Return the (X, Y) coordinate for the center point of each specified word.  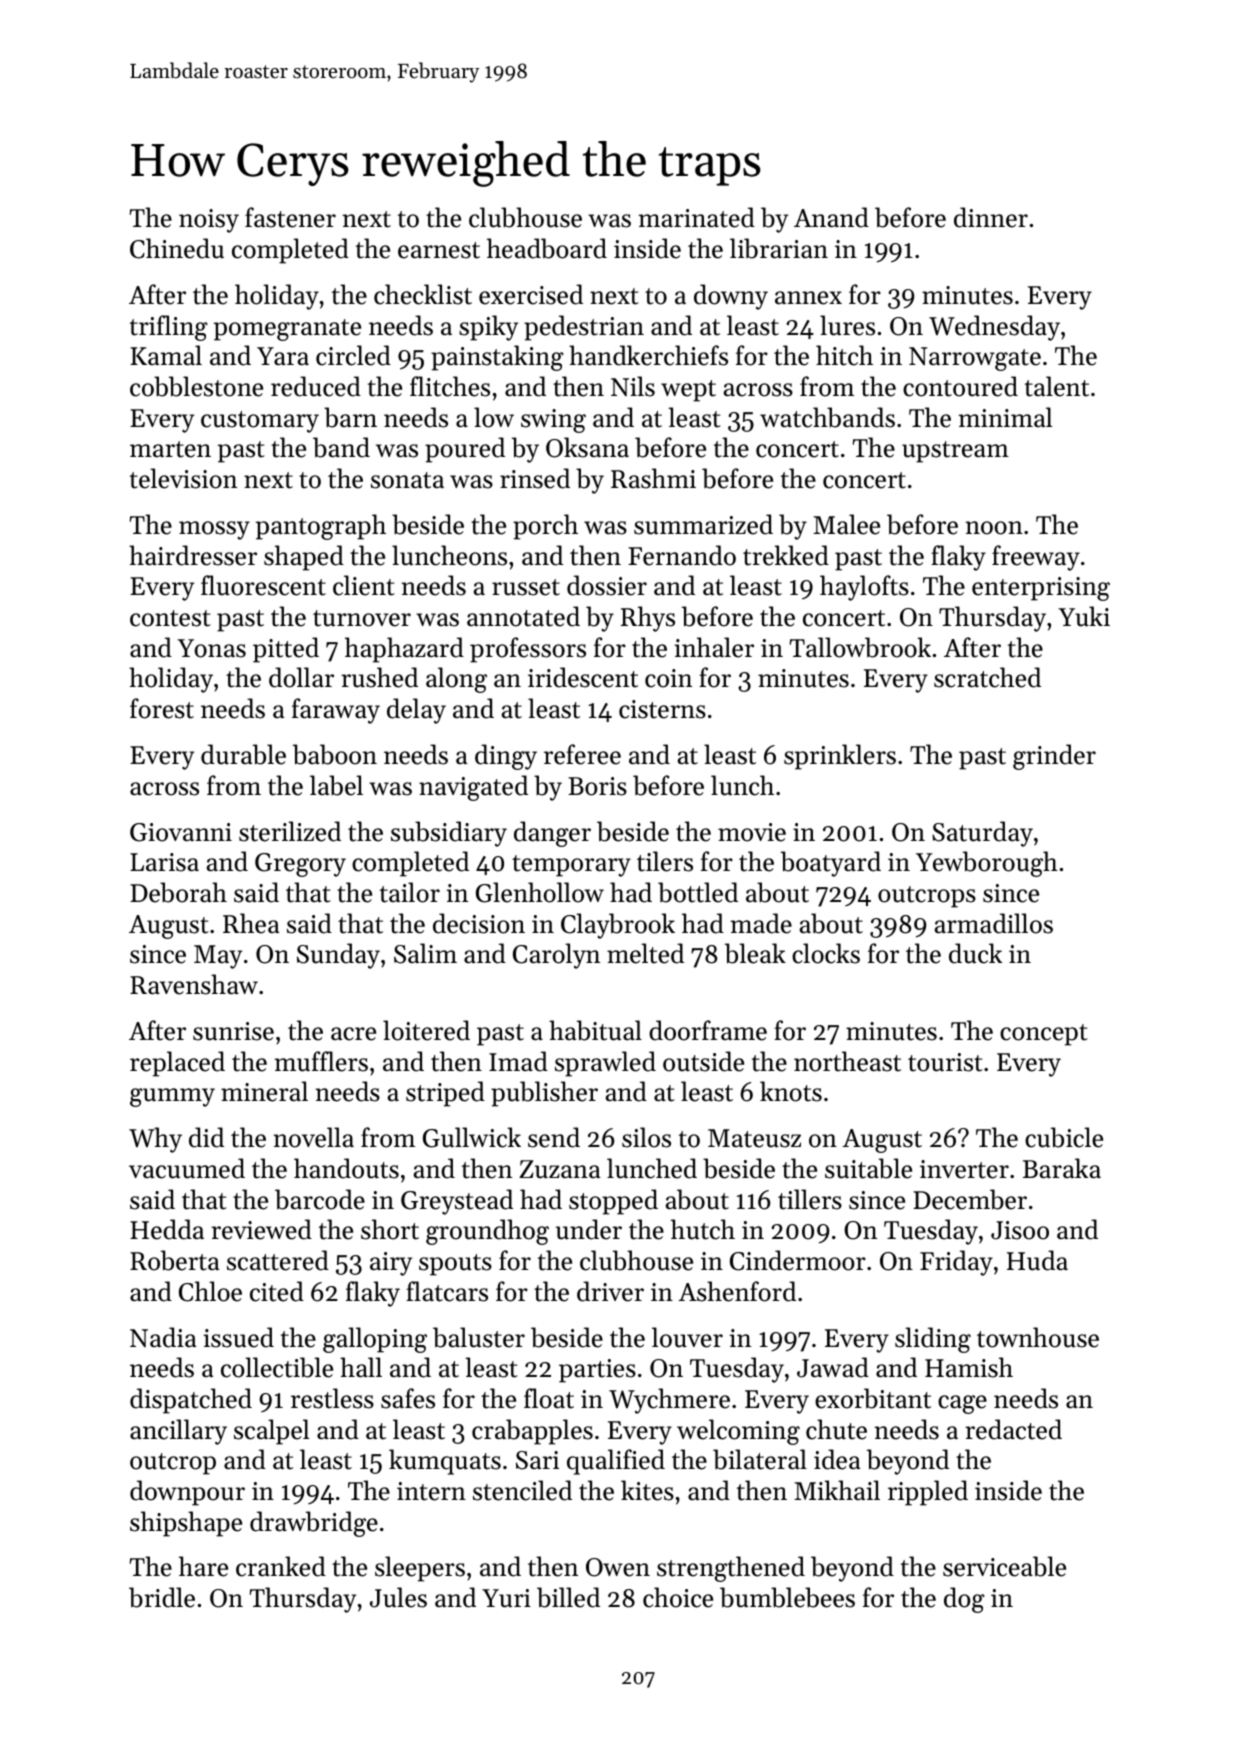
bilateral (760, 1459)
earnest (439, 250)
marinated (696, 217)
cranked (281, 1566)
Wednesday (994, 328)
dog (964, 1600)
